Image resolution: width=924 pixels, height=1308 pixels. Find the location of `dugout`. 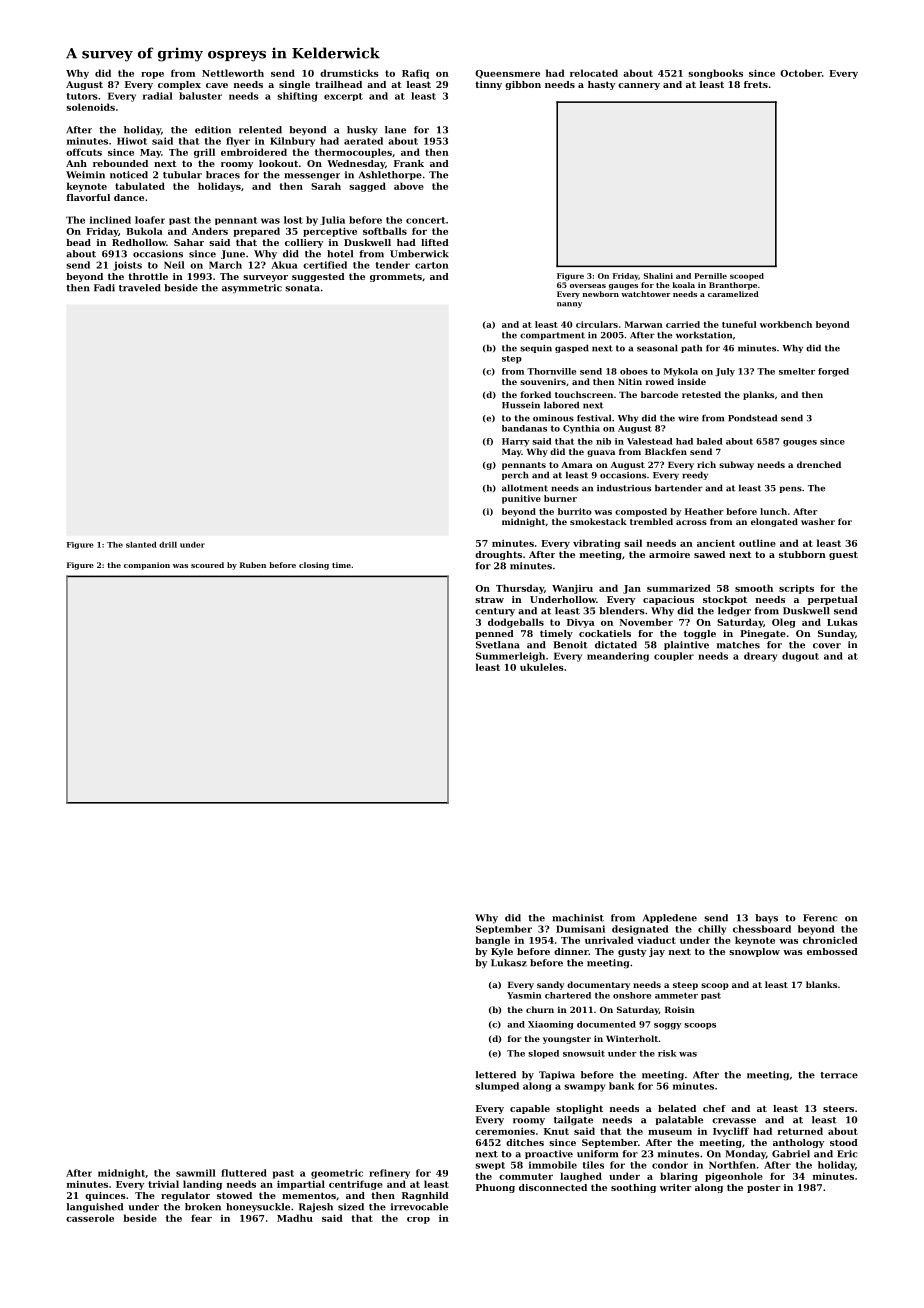

dugout is located at coordinates (800, 657).
